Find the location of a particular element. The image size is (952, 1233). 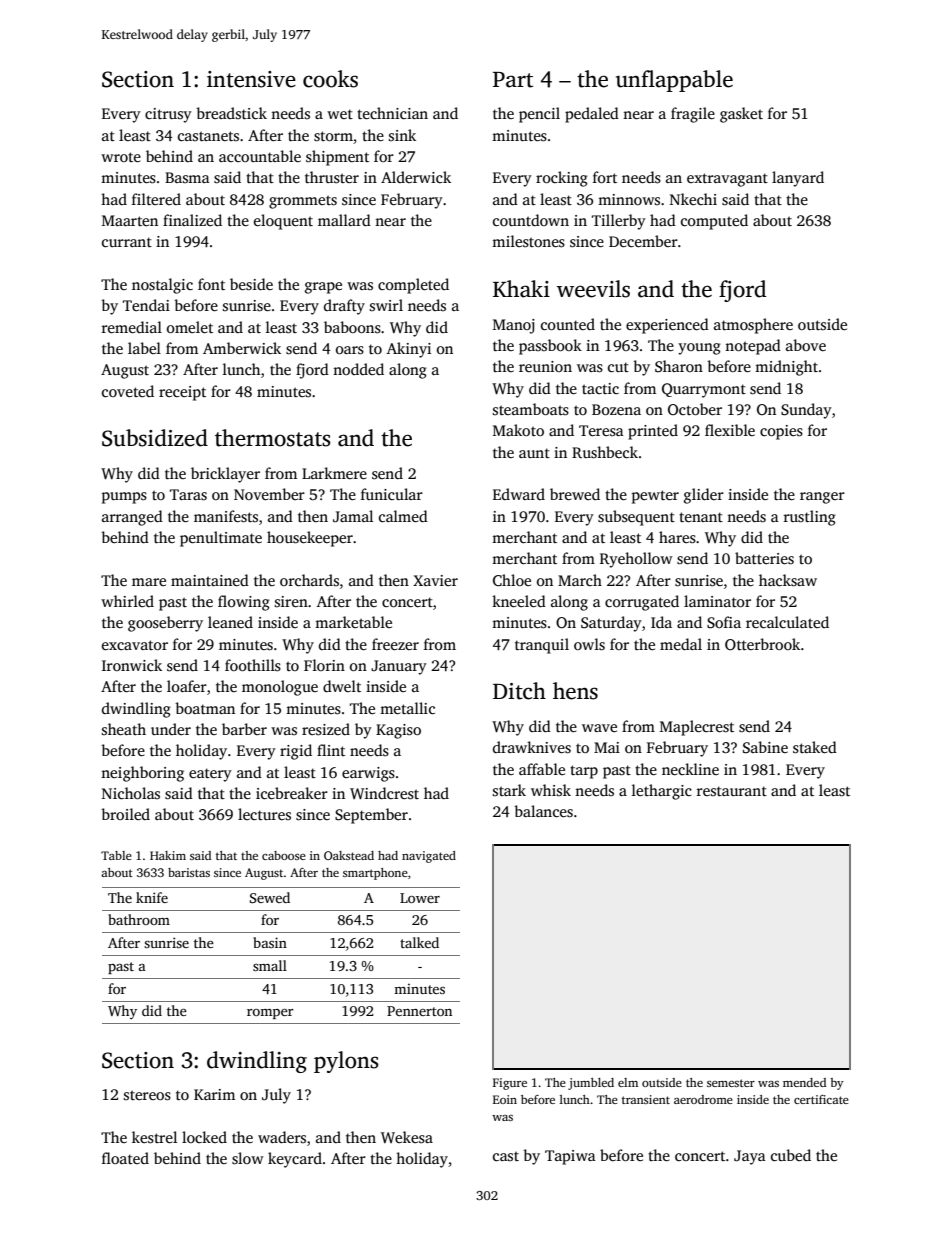

citrusy is located at coordinates (168, 115).
